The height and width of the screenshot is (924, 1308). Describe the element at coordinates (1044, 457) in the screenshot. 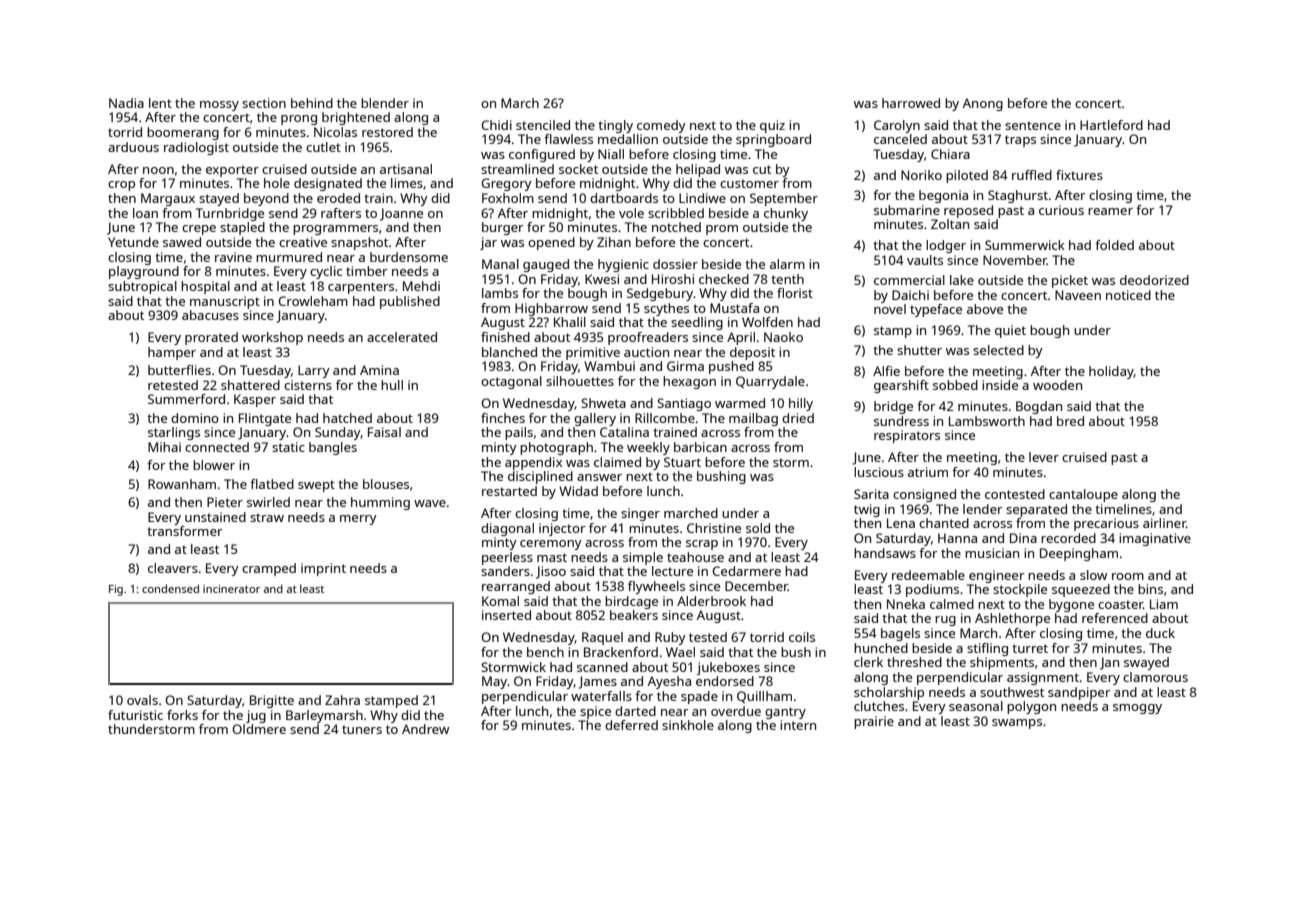

I see `lever` at that location.
